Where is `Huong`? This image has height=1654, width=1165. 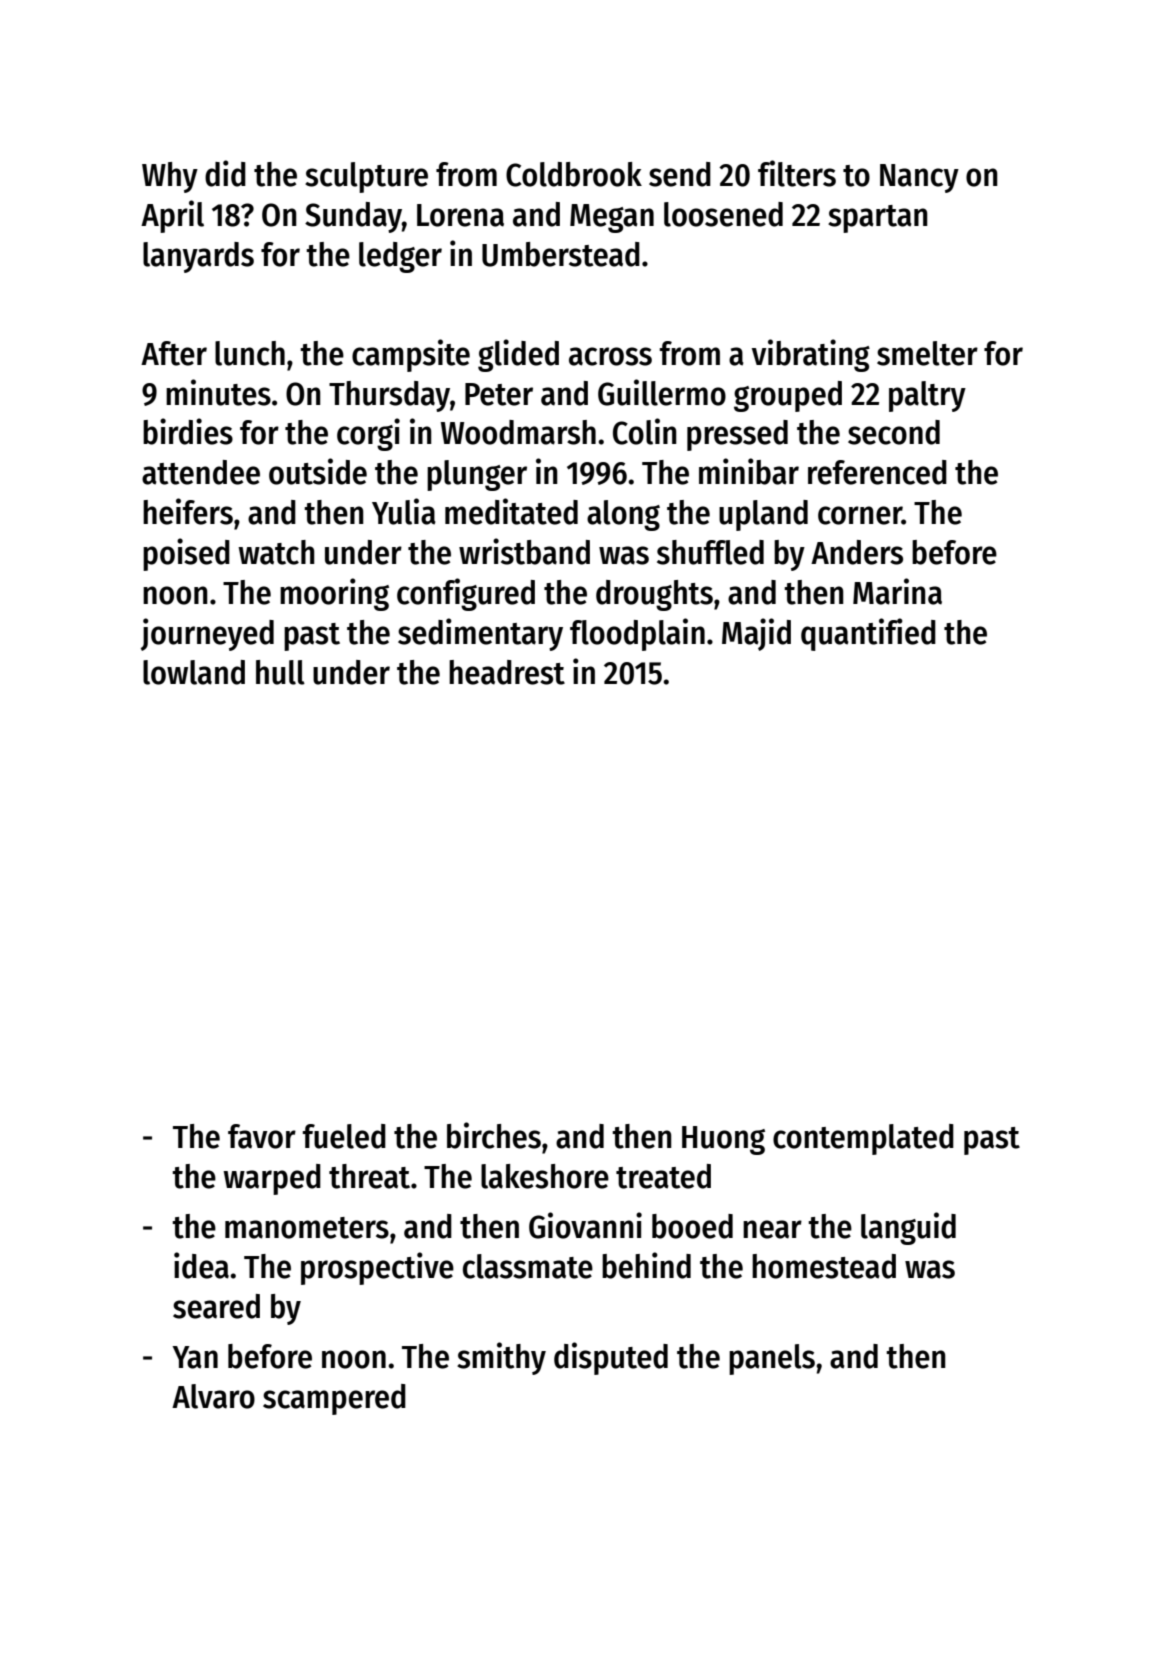
Huong is located at coordinates (723, 1140).
